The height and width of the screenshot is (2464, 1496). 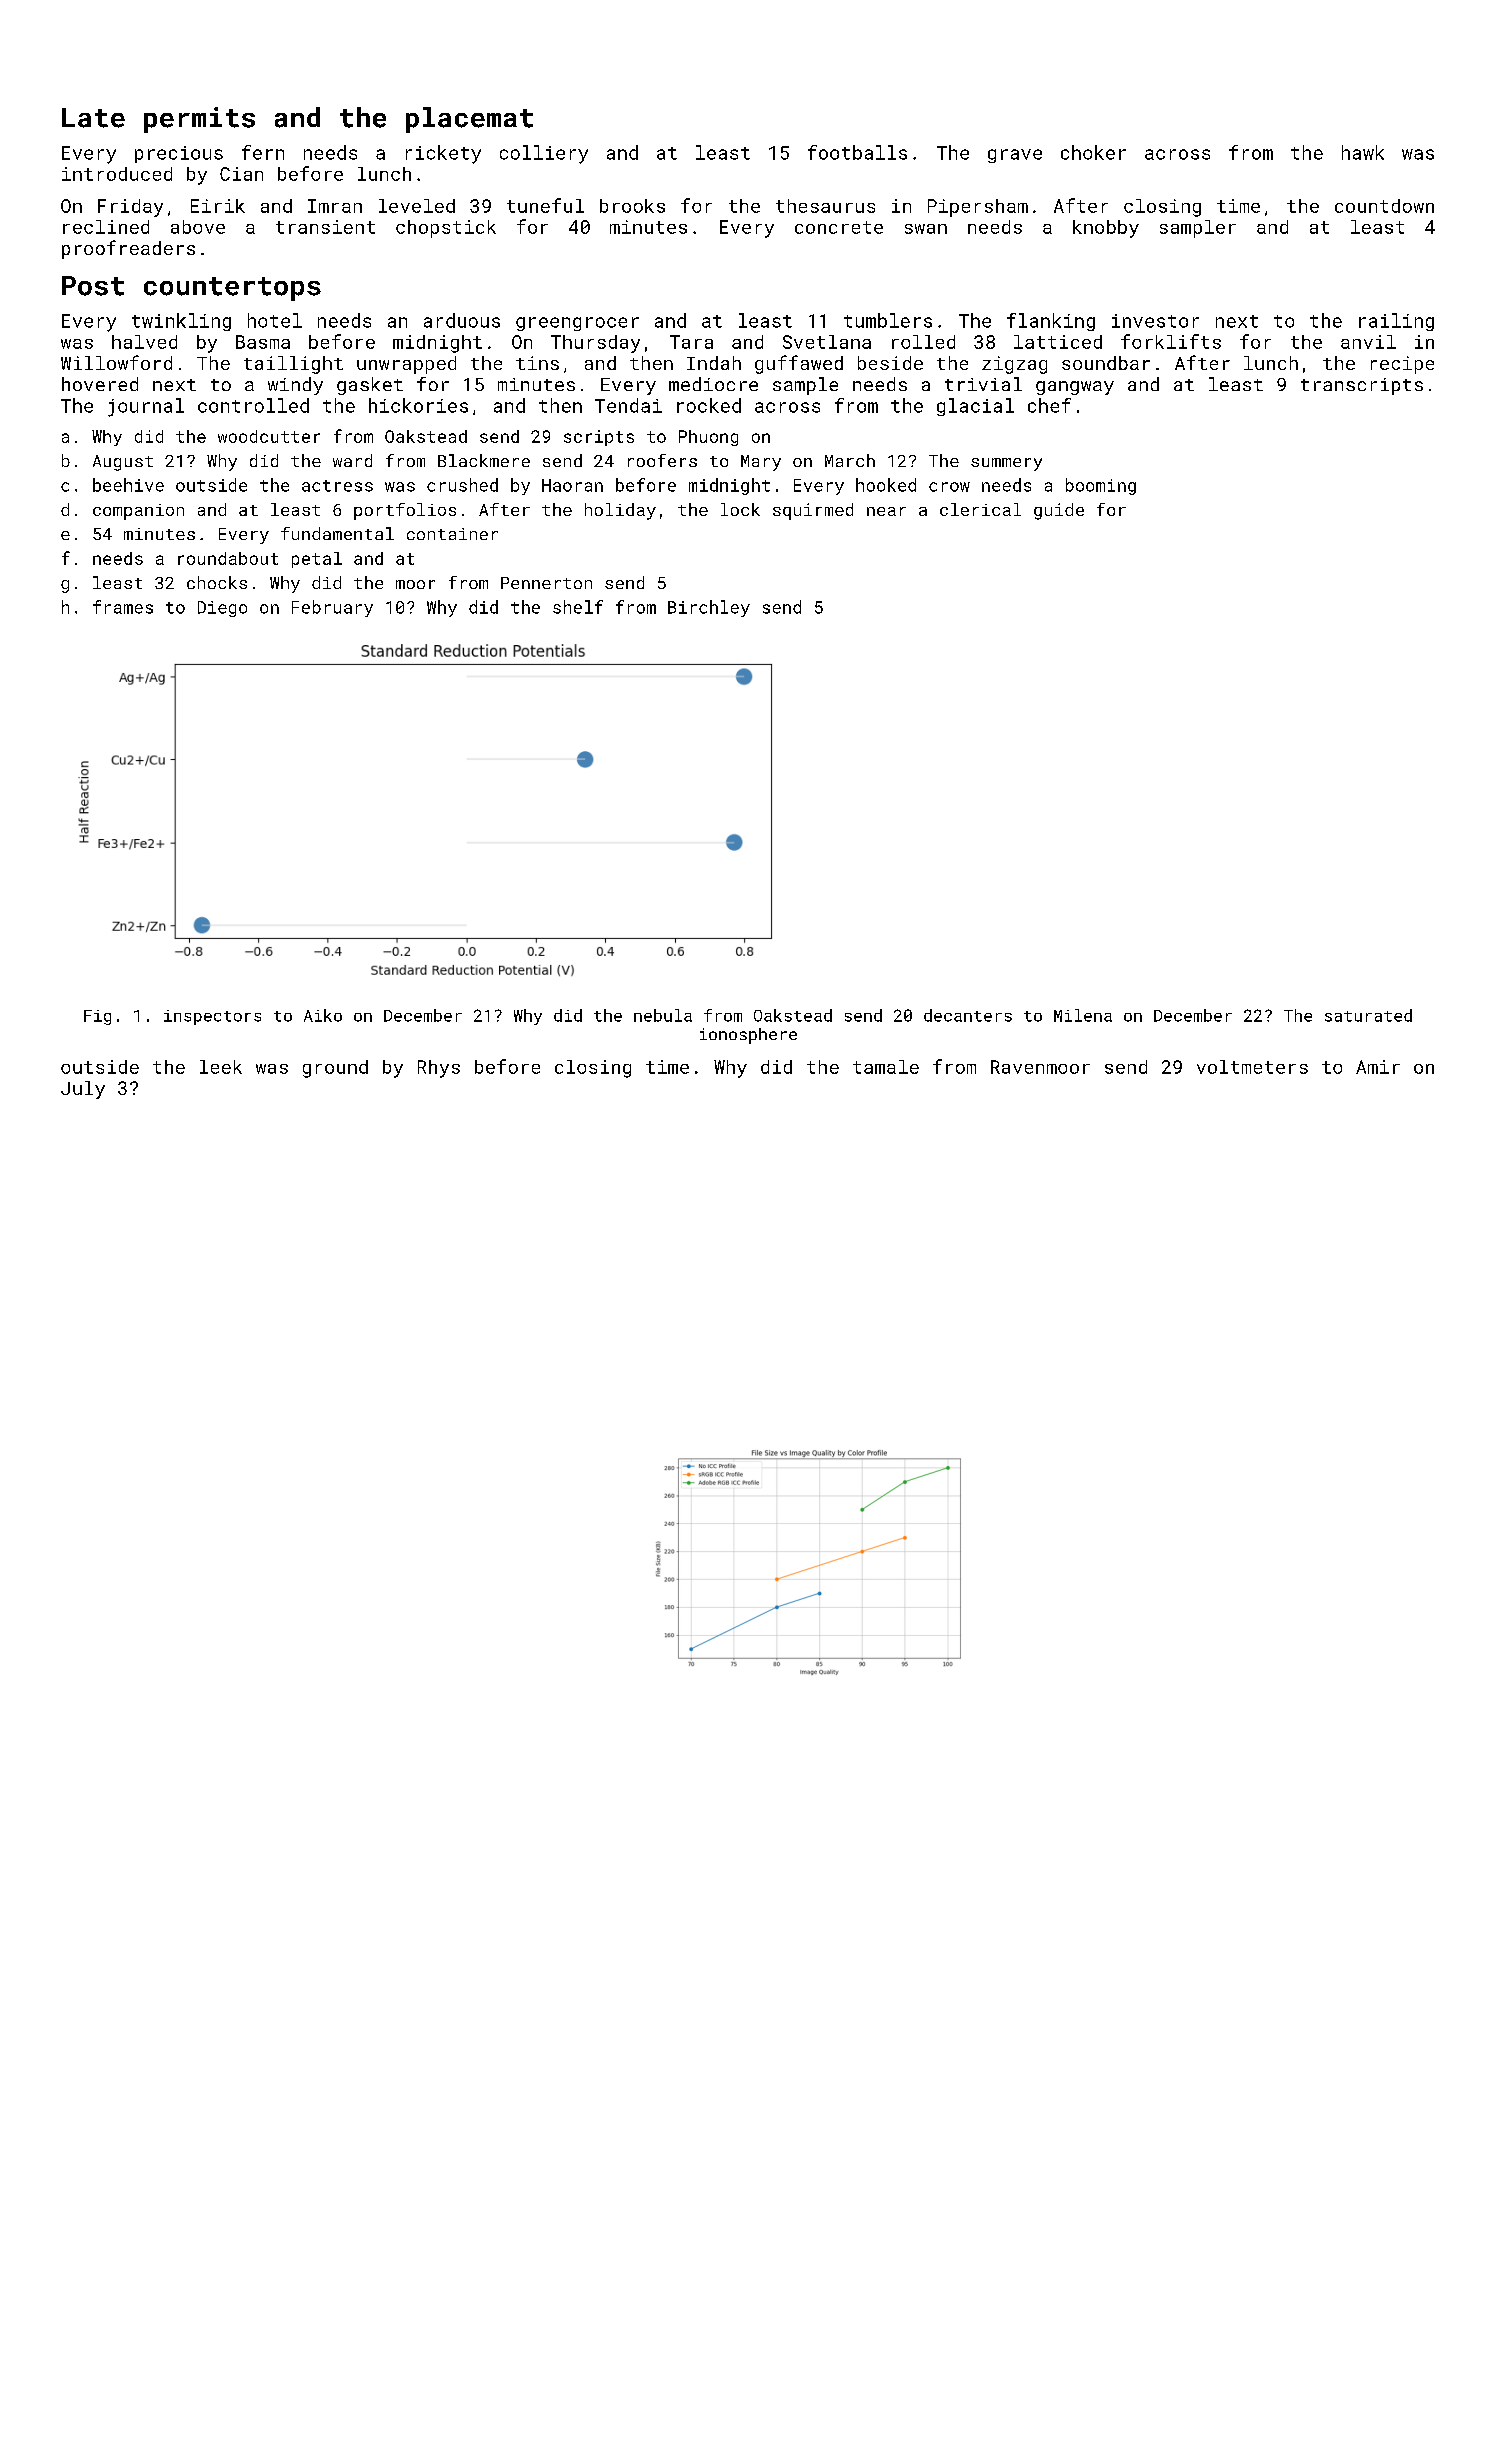 I want to click on companion, so click(x=138, y=512).
